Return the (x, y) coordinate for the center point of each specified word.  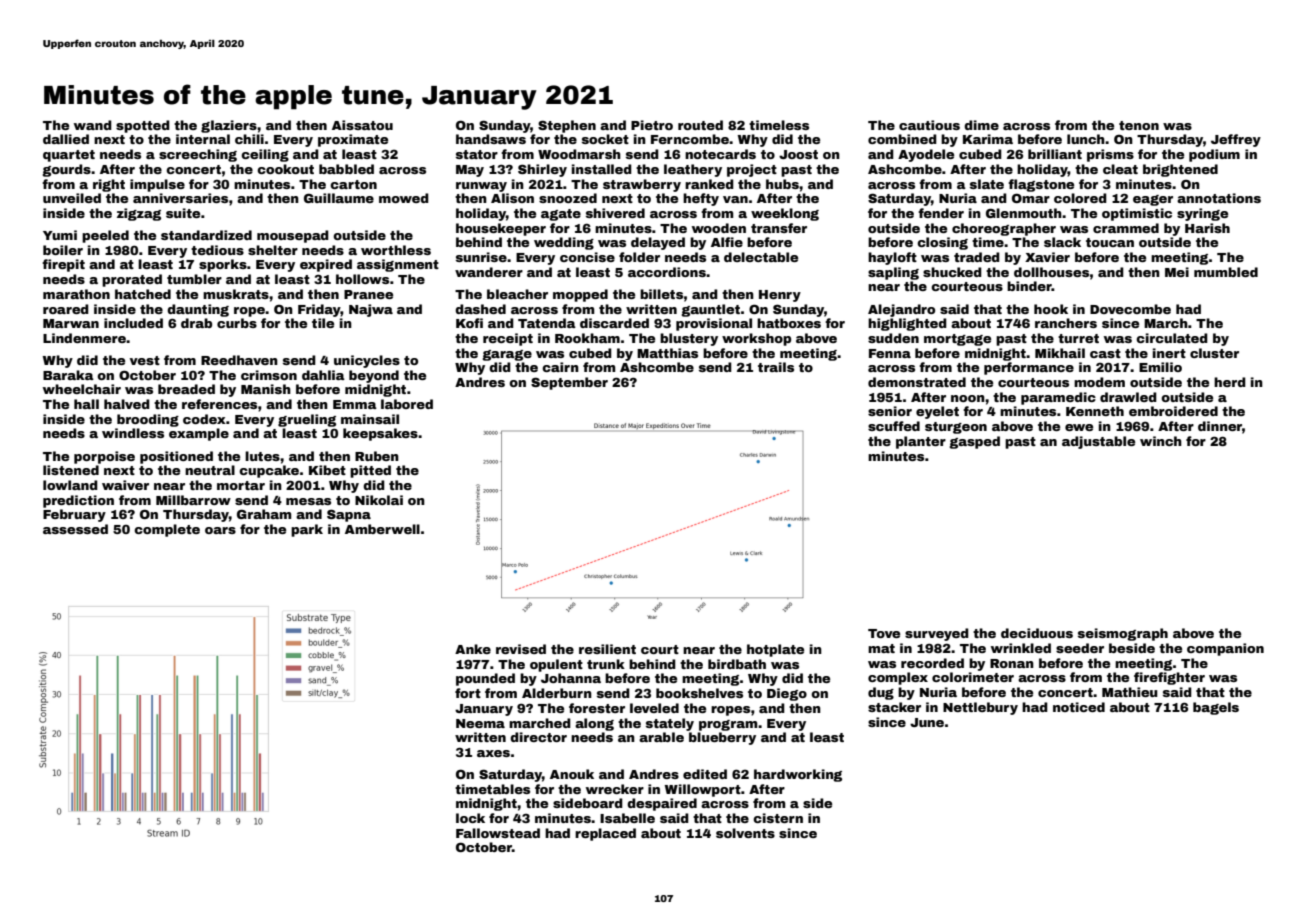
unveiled (72, 198)
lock (470, 818)
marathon (76, 294)
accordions (667, 272)
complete (167, 530)
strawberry (642, 185)
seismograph (1123, 634)
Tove (884, 633)
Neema (480, 723)
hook (1051, 309)
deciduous (1037, 633)
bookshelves (699, 693)
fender (941, 213)
